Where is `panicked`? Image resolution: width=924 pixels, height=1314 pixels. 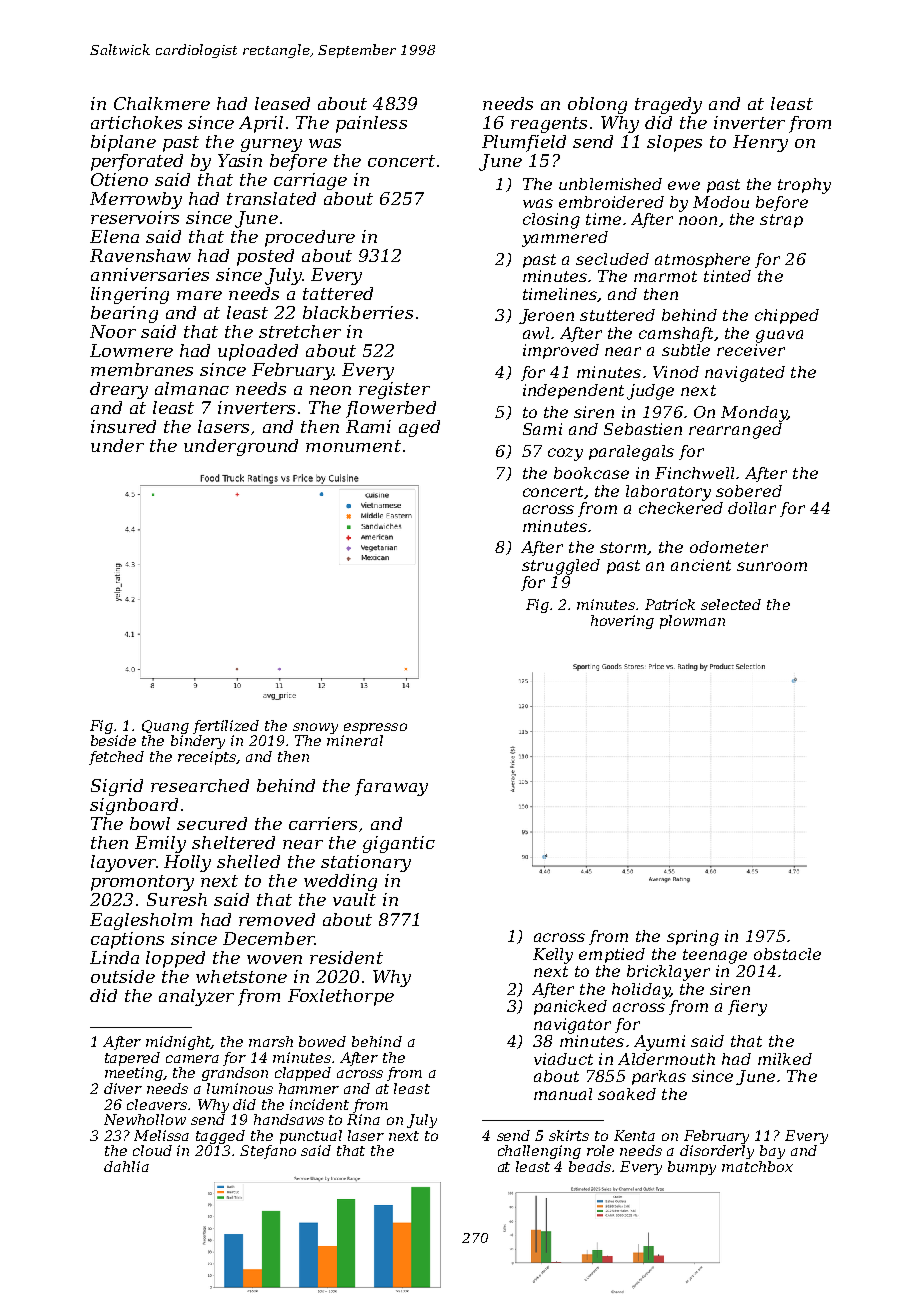 panicked is located at coordinates (570, 1007).
